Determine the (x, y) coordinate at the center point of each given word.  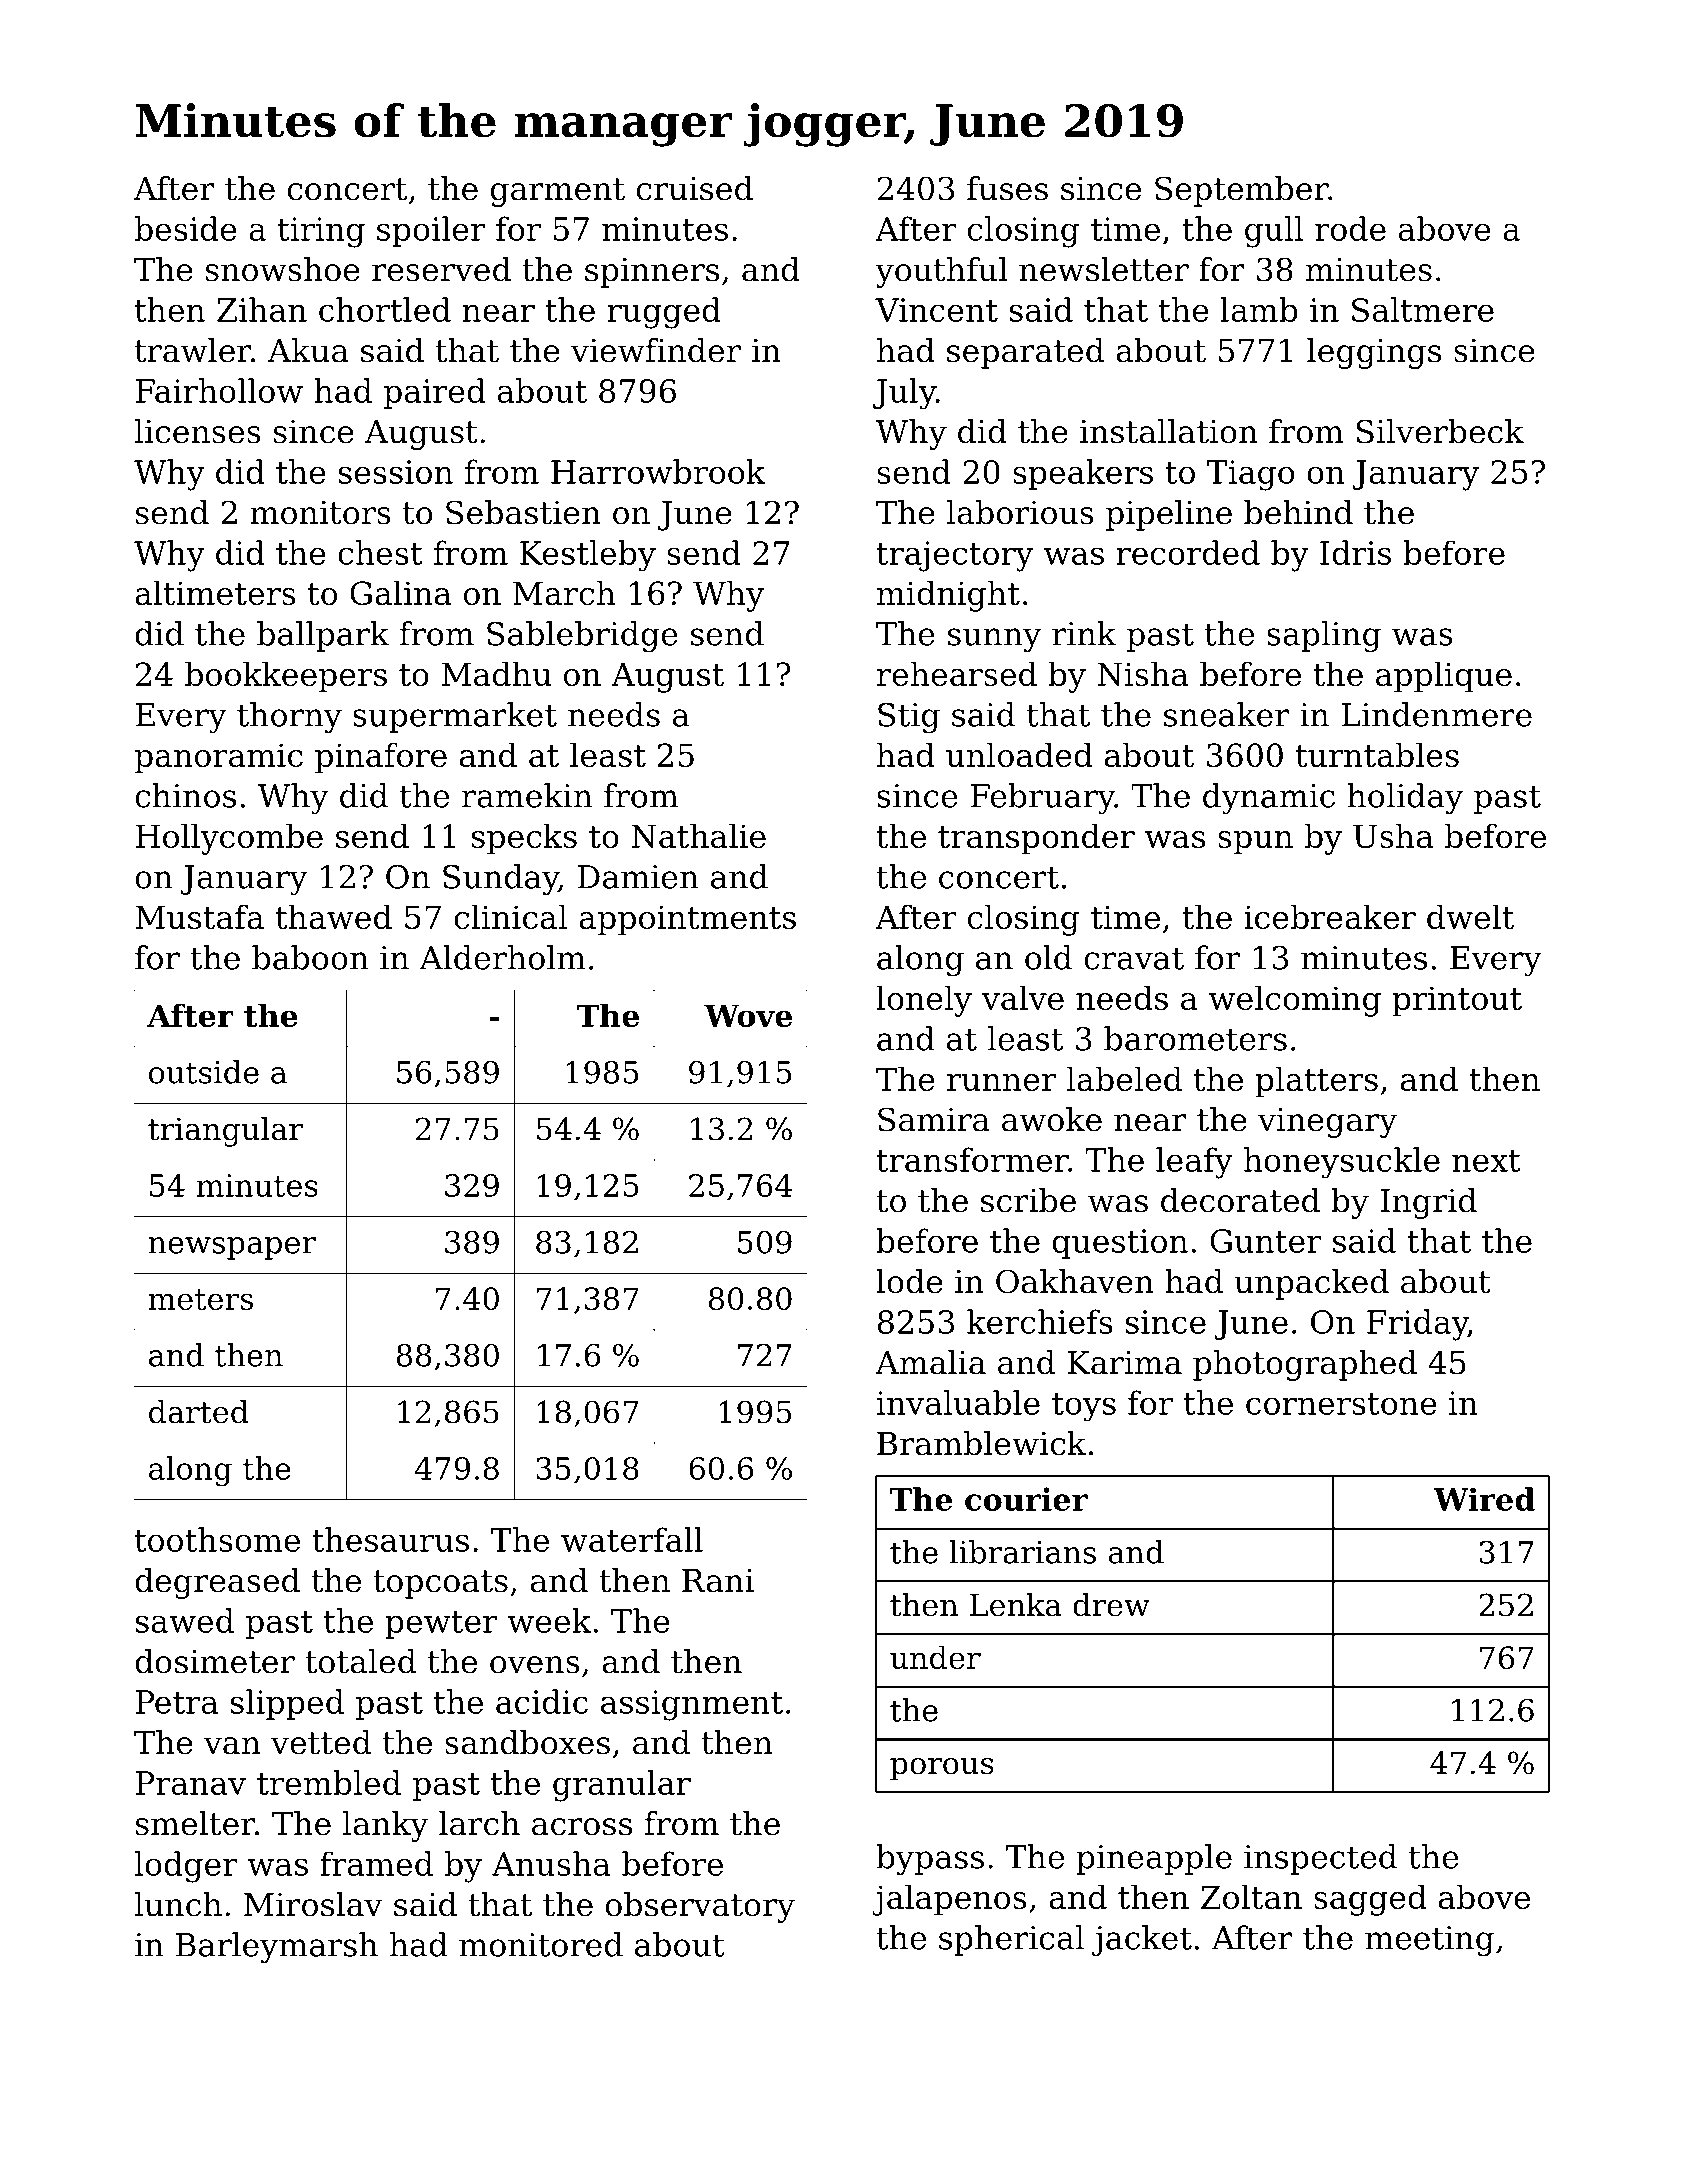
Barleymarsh (277, 1948)
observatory (700, 1907)
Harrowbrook (658, 471)
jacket (1142, 1940)
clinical (510, 916)
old (1048, 957)
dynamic (1269, 799)
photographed (1305, 1365)
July (904, 394)
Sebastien (523, 512)
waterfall (632, 1539)
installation (1169, 431)
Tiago (1250, 475)
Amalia (930, 1362)
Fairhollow (219, 390)
